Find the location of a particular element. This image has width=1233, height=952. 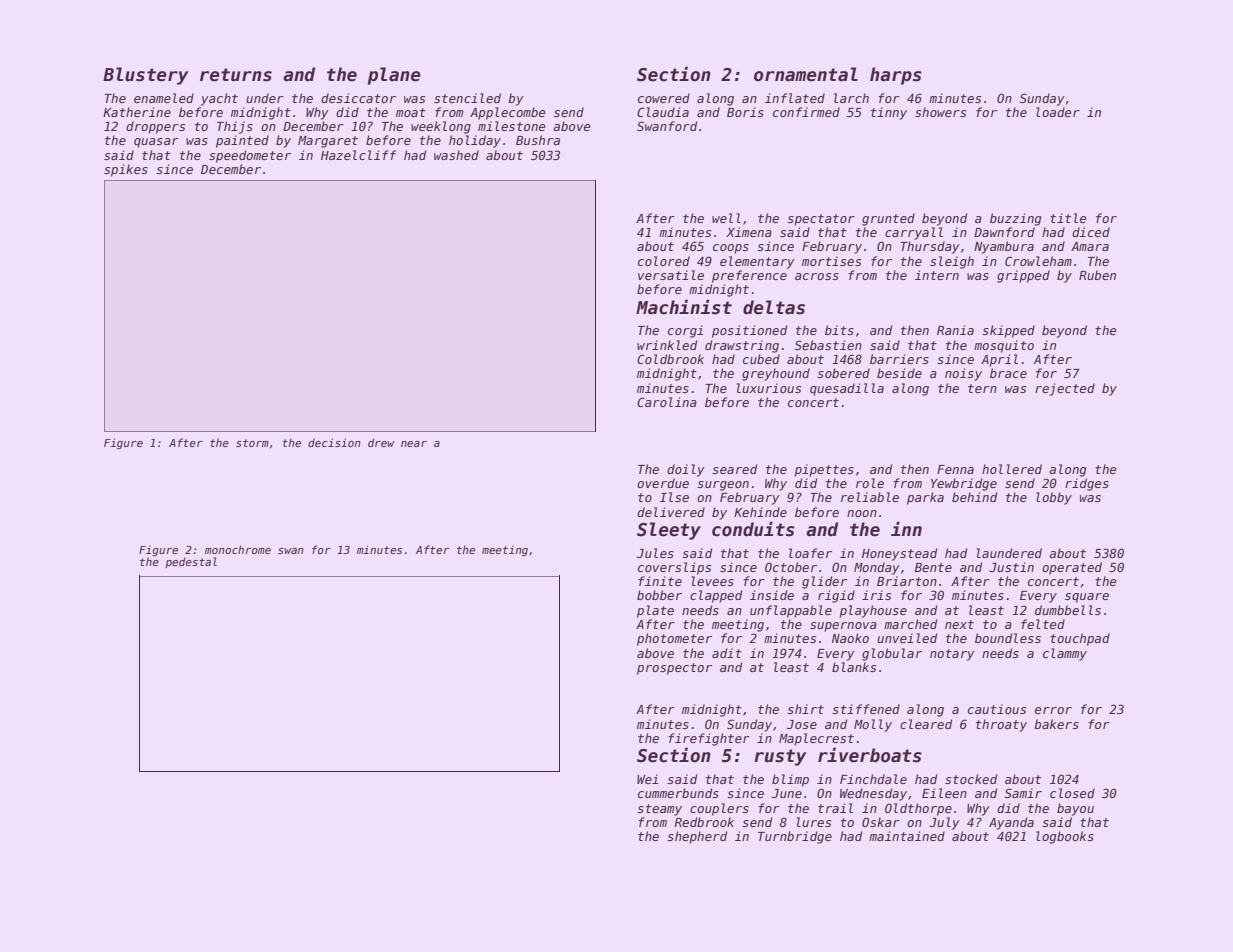

Ruben is located at coordinates (1097, 275).
